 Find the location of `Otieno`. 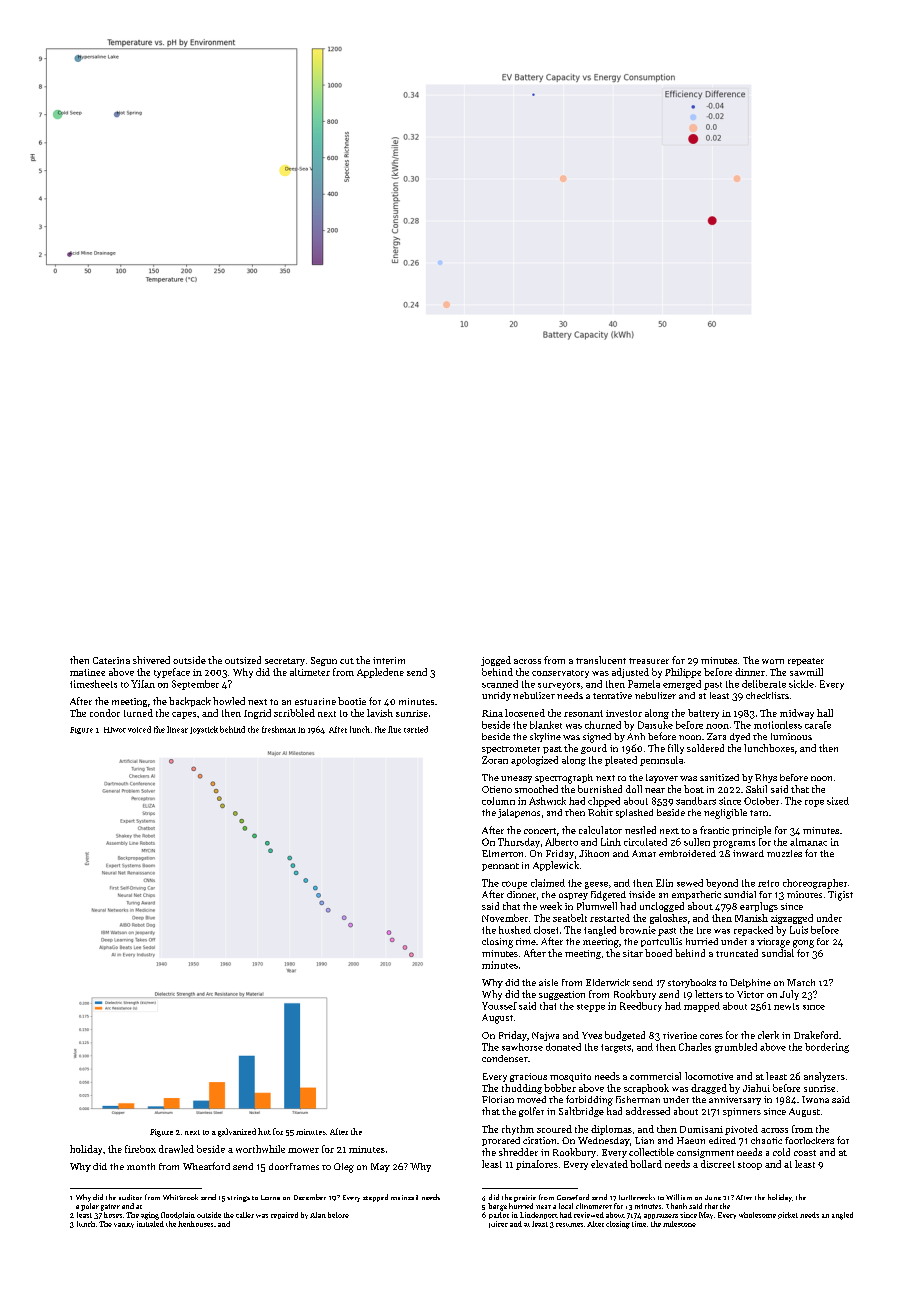

Otieno is located at coordinates (497, 789).
